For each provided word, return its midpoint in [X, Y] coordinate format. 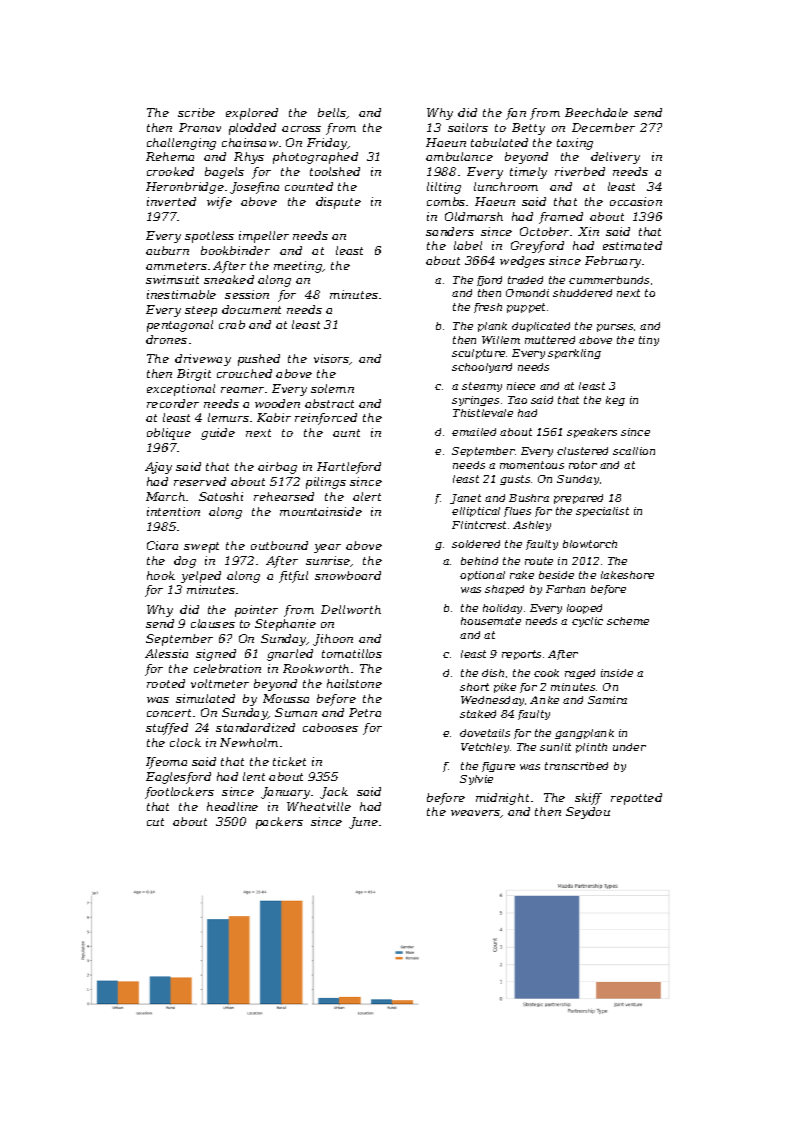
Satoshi [221, 496]
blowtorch [590, 544]
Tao [517, 400]
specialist [602, 512]
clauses [213, 623]
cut [155, 822]
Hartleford [349, 468]
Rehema [170, 156]
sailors [468, 127]
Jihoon [333, 640]
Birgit [194, 375]
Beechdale [596, 112]
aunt [346, 433]
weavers [476, 814]
